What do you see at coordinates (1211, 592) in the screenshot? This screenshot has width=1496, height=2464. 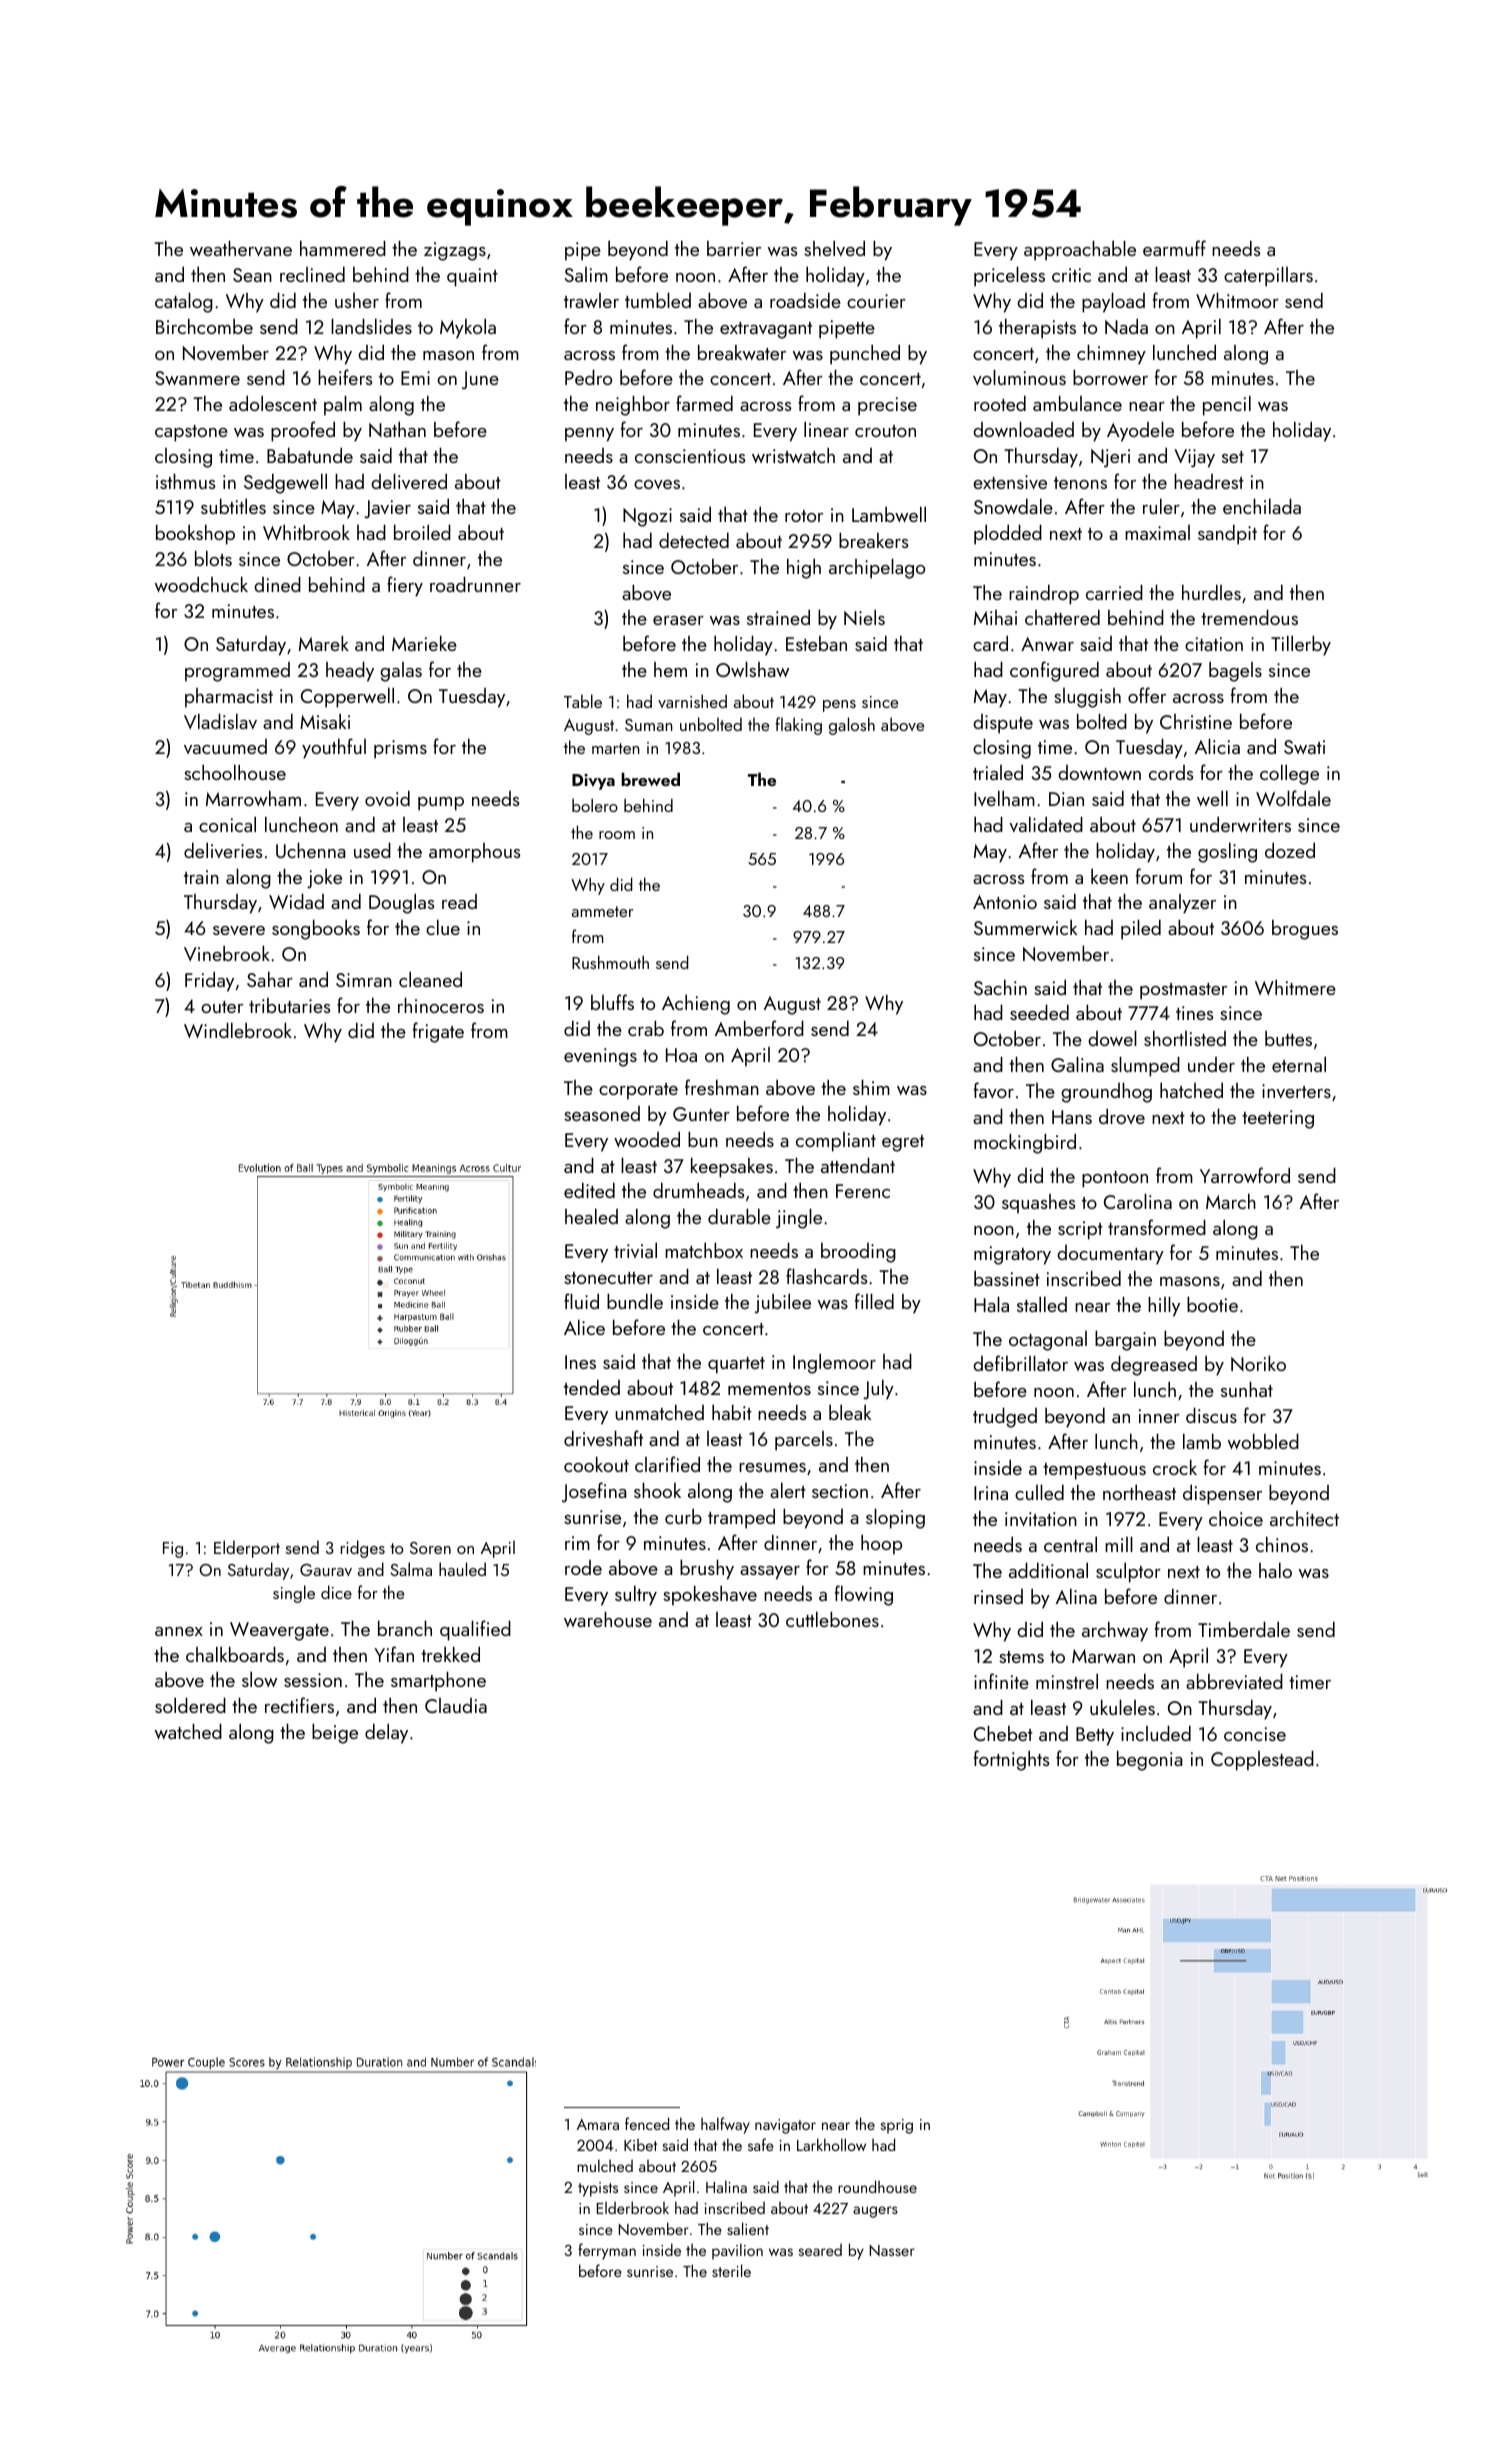 I see `hurdles` at bounding box center [1211, 592].
